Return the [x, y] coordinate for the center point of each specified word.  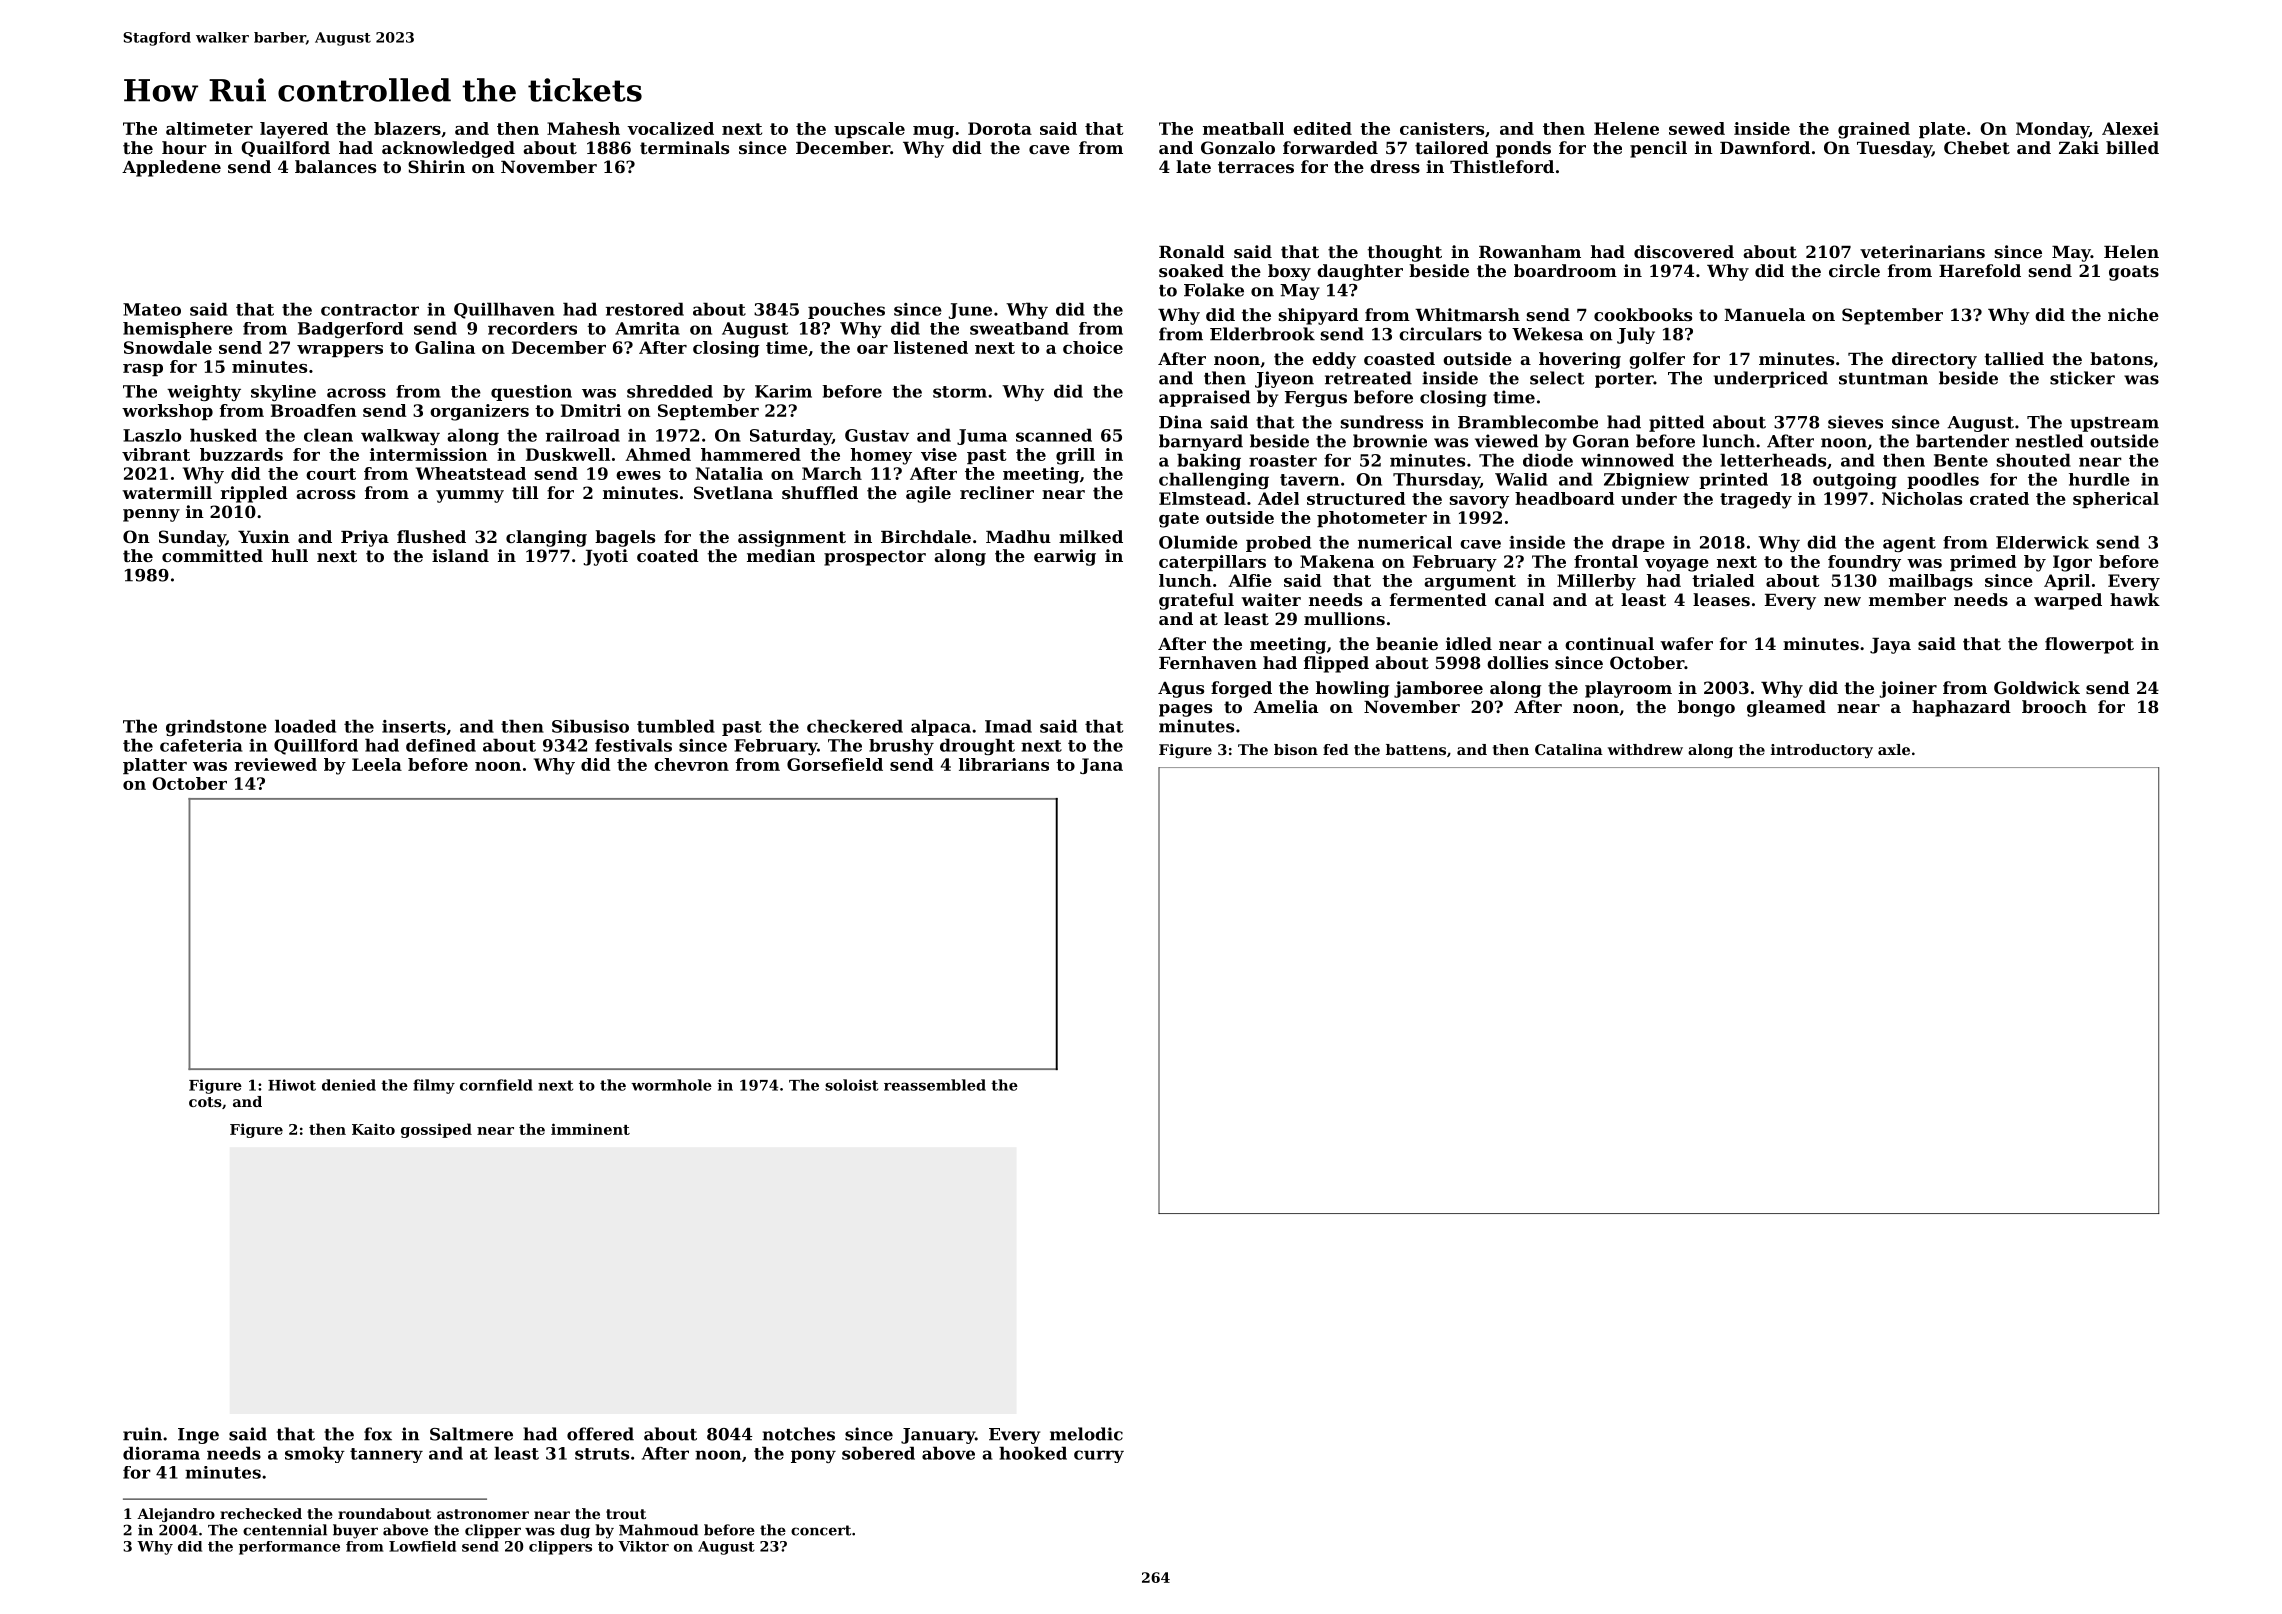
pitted [1676, 423]
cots [205, 1102]
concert [821, 1530]
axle [1894, 749]
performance [289, 1548]
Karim [783, 391]
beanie [1407, 643]
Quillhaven [504, 310]
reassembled [935, 1085]
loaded [305, 726]
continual [1609, 643]
